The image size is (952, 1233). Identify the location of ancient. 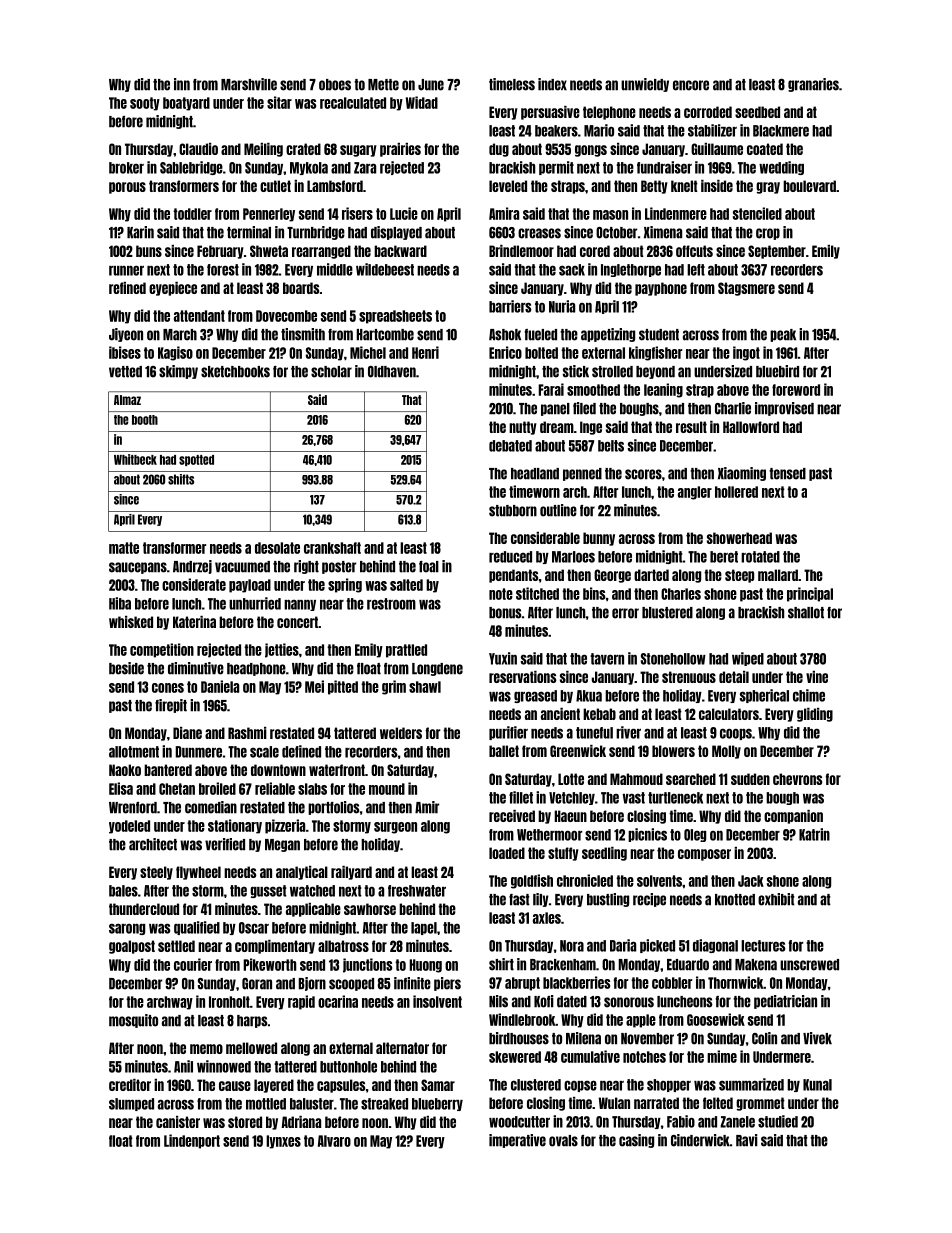
(560, 714).
